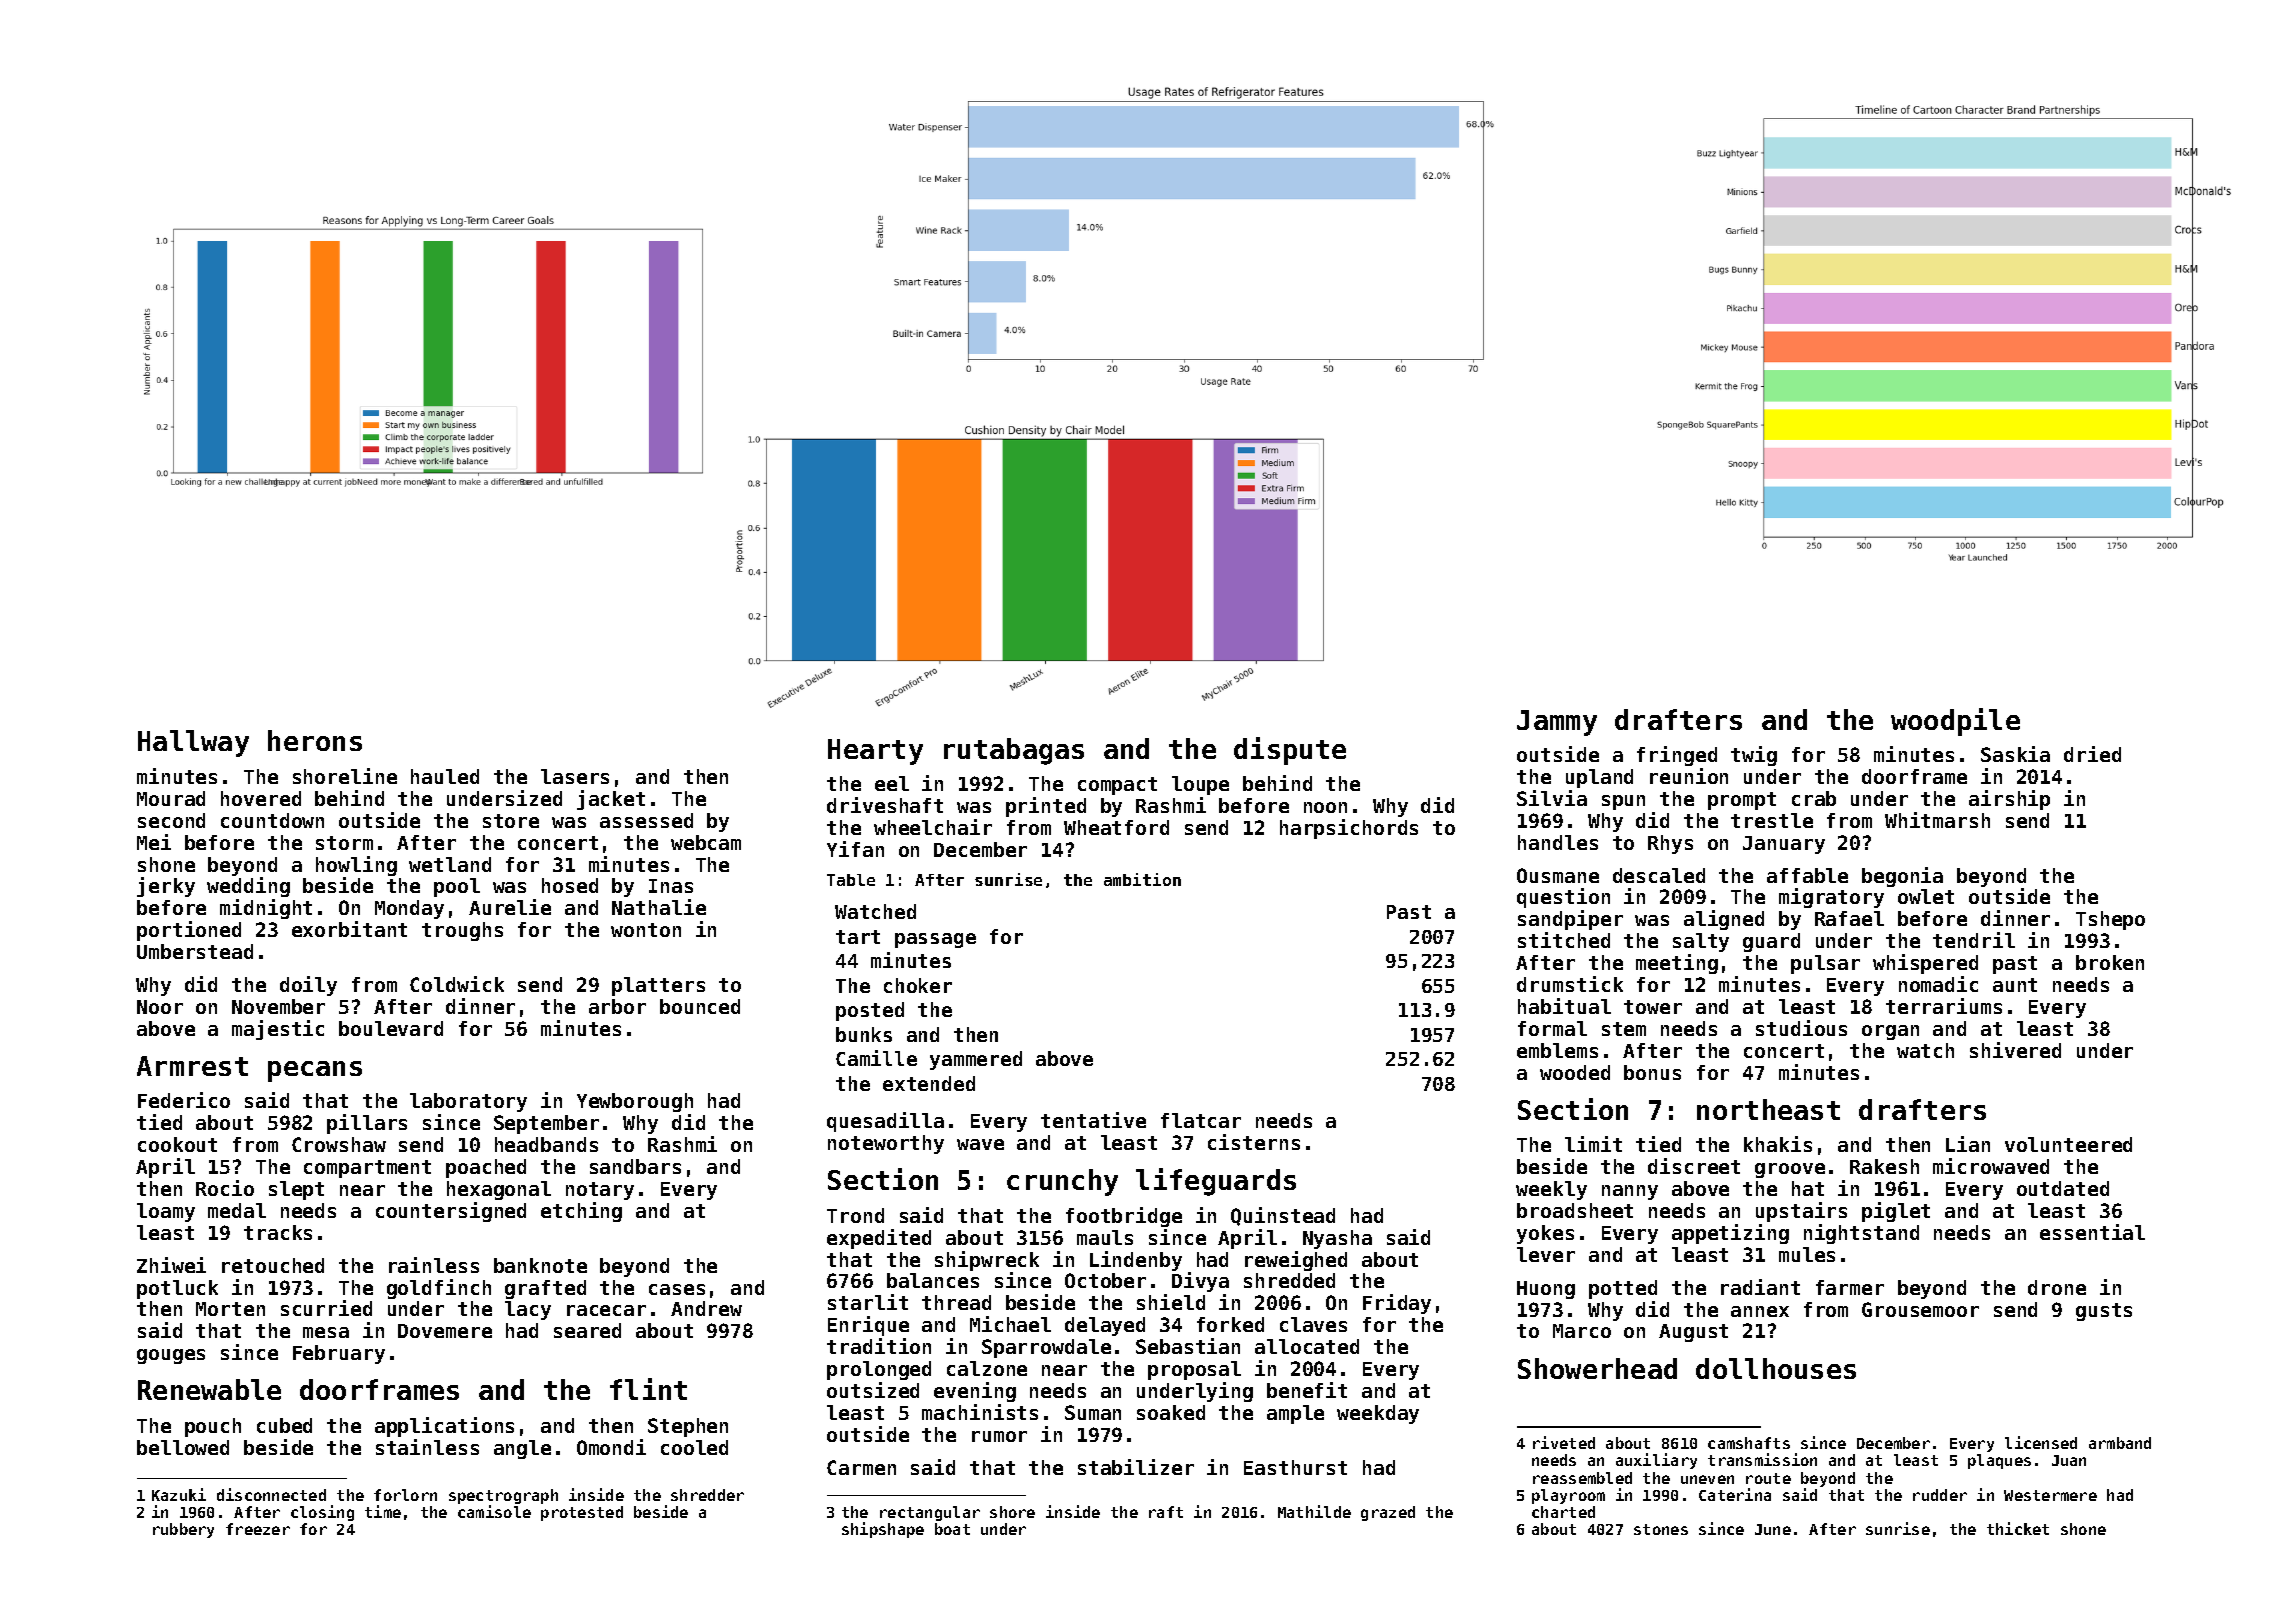 This image has height=1620, width=2292. I want to click on herons, so click(315, 740).
